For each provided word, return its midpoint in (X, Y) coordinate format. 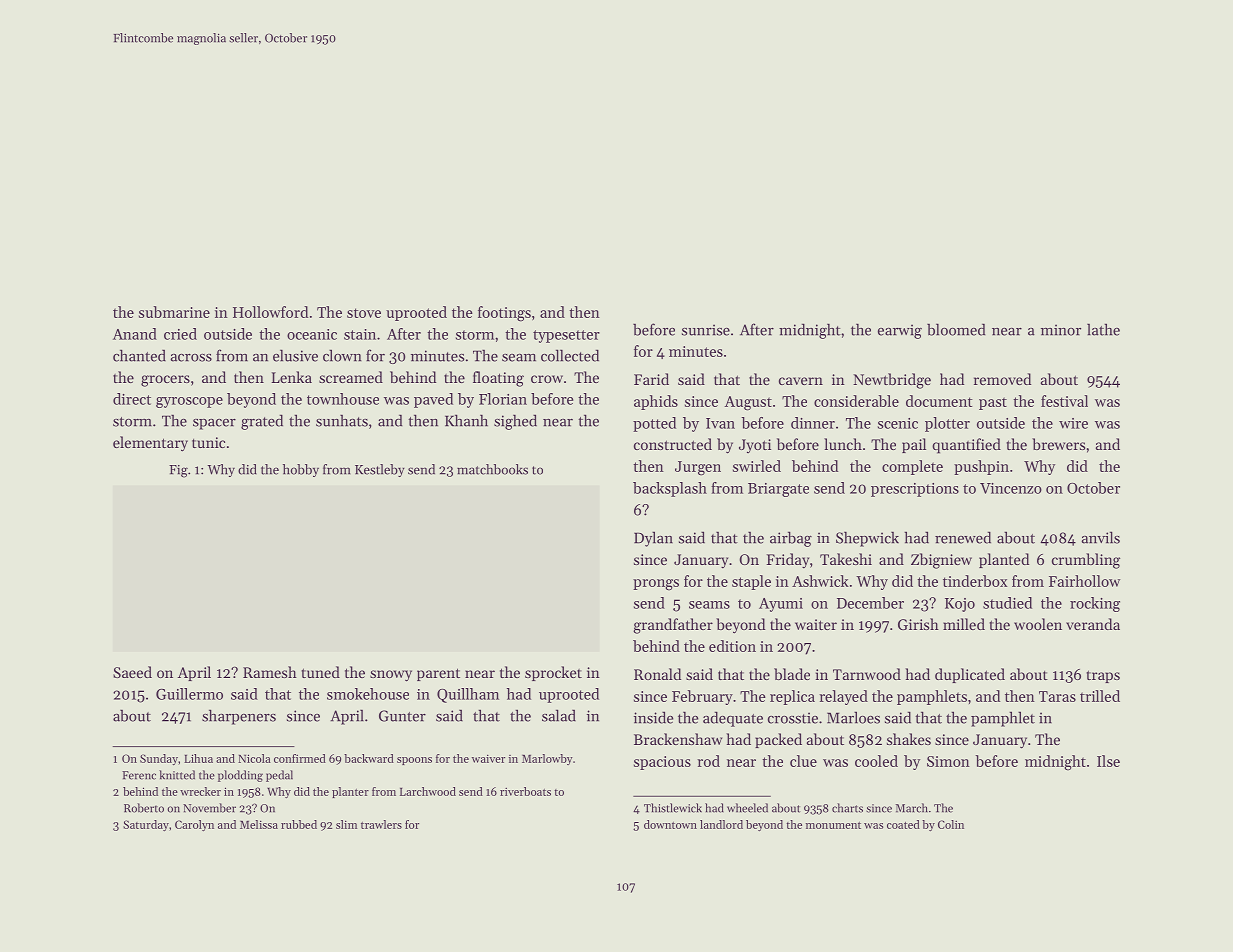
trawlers (381, 824)
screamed (351, 377)
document (939, 401)
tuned (320, 672)
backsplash (670, 489)
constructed (673, 444)
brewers (1058, 444)
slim (346, 824)
